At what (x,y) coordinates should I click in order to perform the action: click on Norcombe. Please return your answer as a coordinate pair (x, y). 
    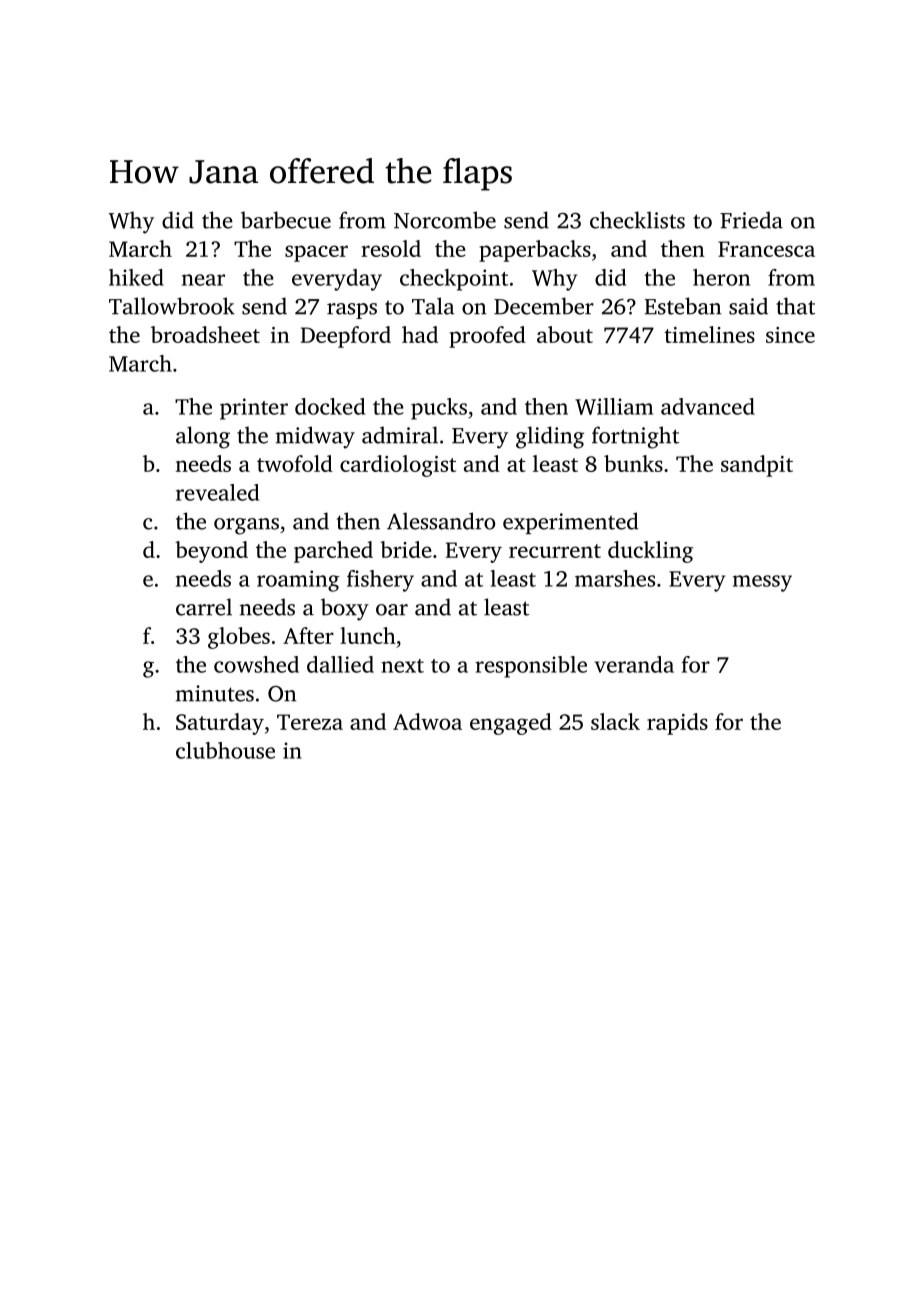
    Looking at the image, I should click on (445, 220).
